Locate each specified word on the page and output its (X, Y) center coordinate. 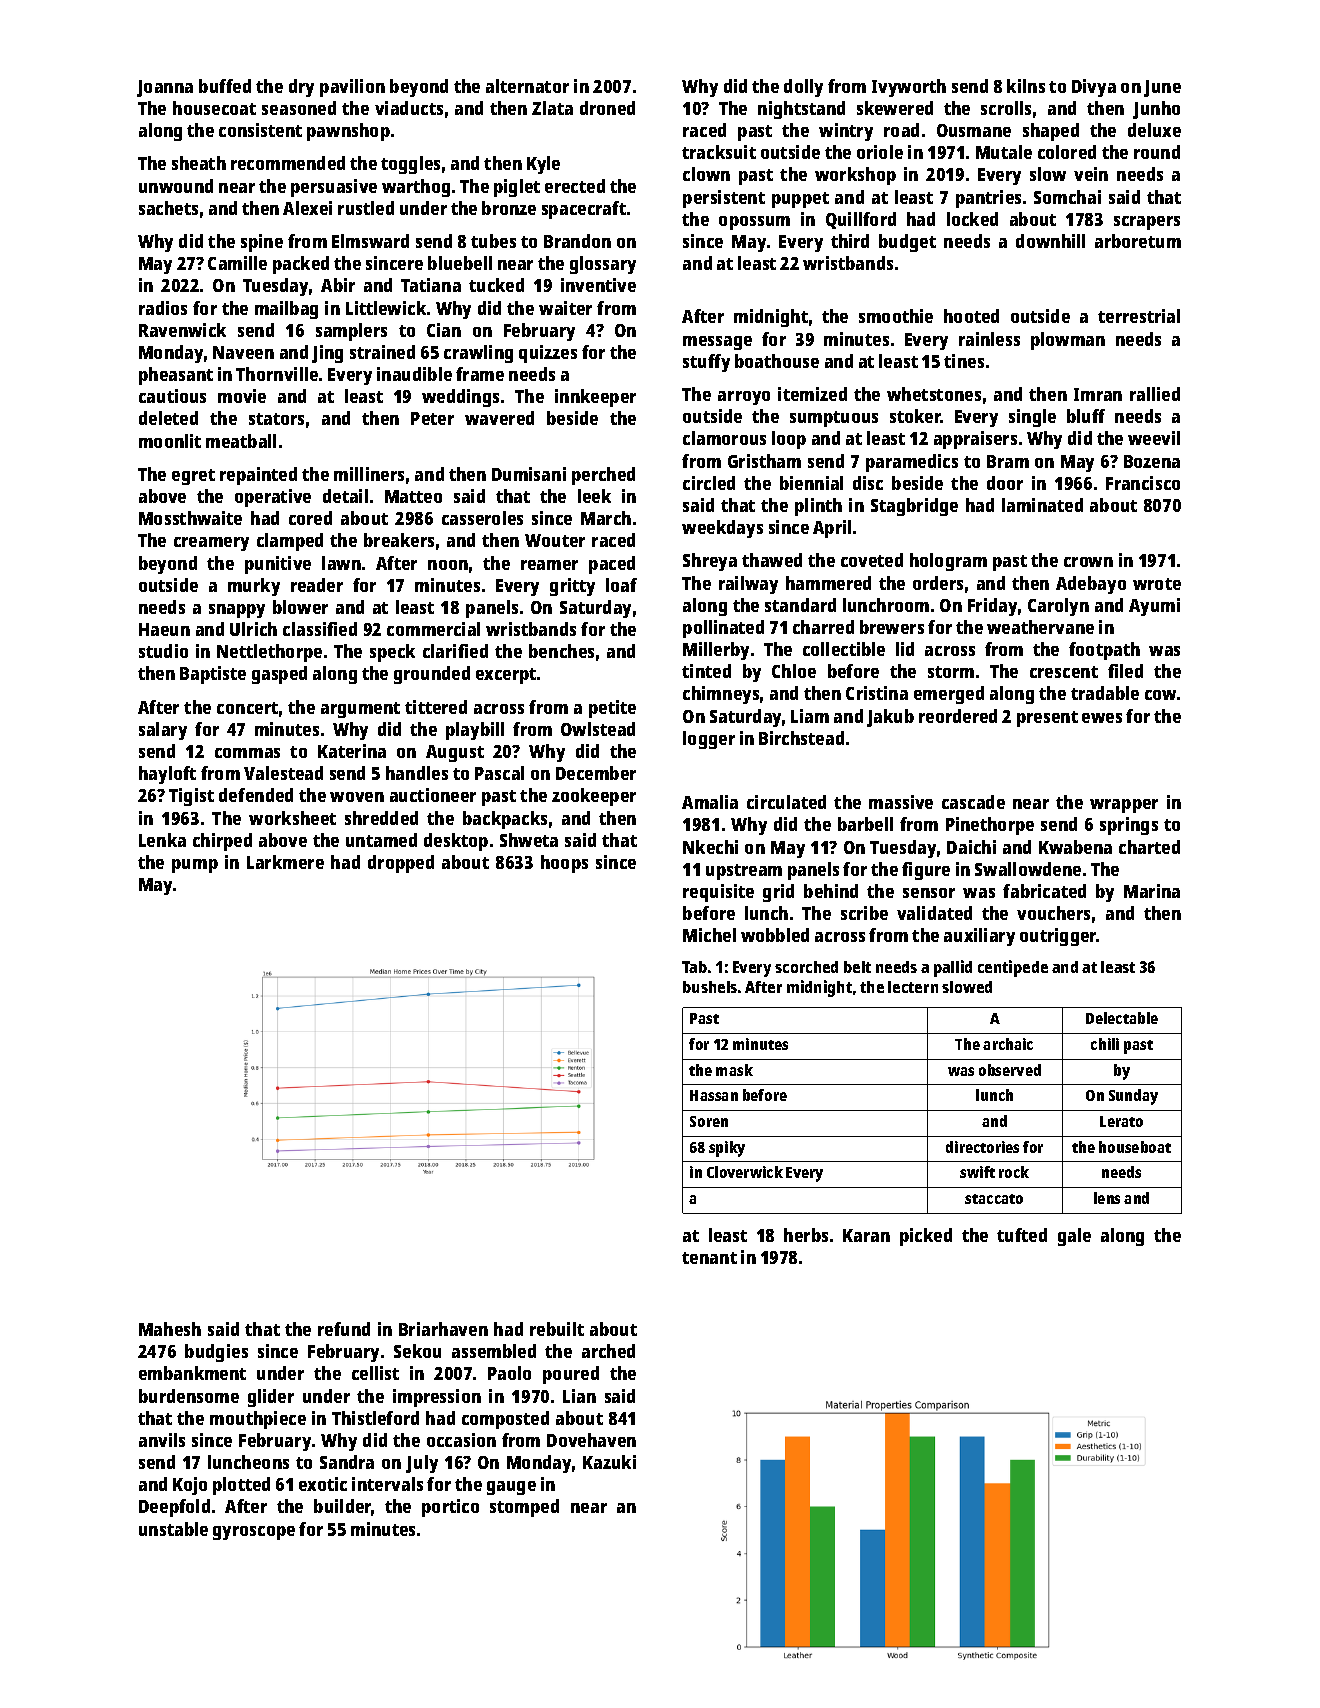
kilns (1026, 86)
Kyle (543, 165)
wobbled (775, 935)
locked (972, 219)
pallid (953, 968)
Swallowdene (1028, 869)
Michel (709, 935)
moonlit (170, 441)
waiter (565, 308)
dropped (401, 864)
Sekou (417, 1351)
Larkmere (285, 862)
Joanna (165, 88)
